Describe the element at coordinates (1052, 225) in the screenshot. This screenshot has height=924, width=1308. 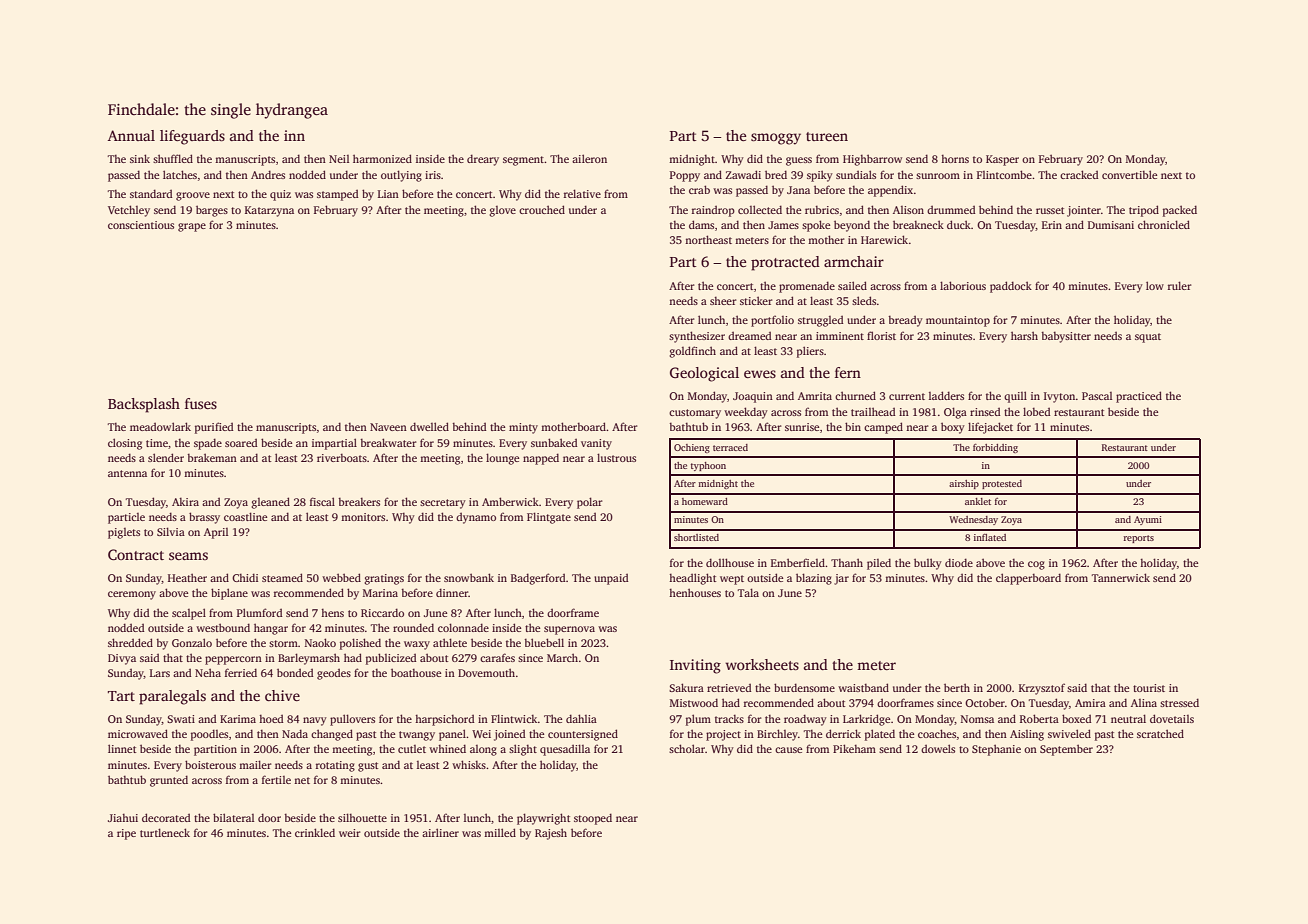
I see `Erin` at that location.
